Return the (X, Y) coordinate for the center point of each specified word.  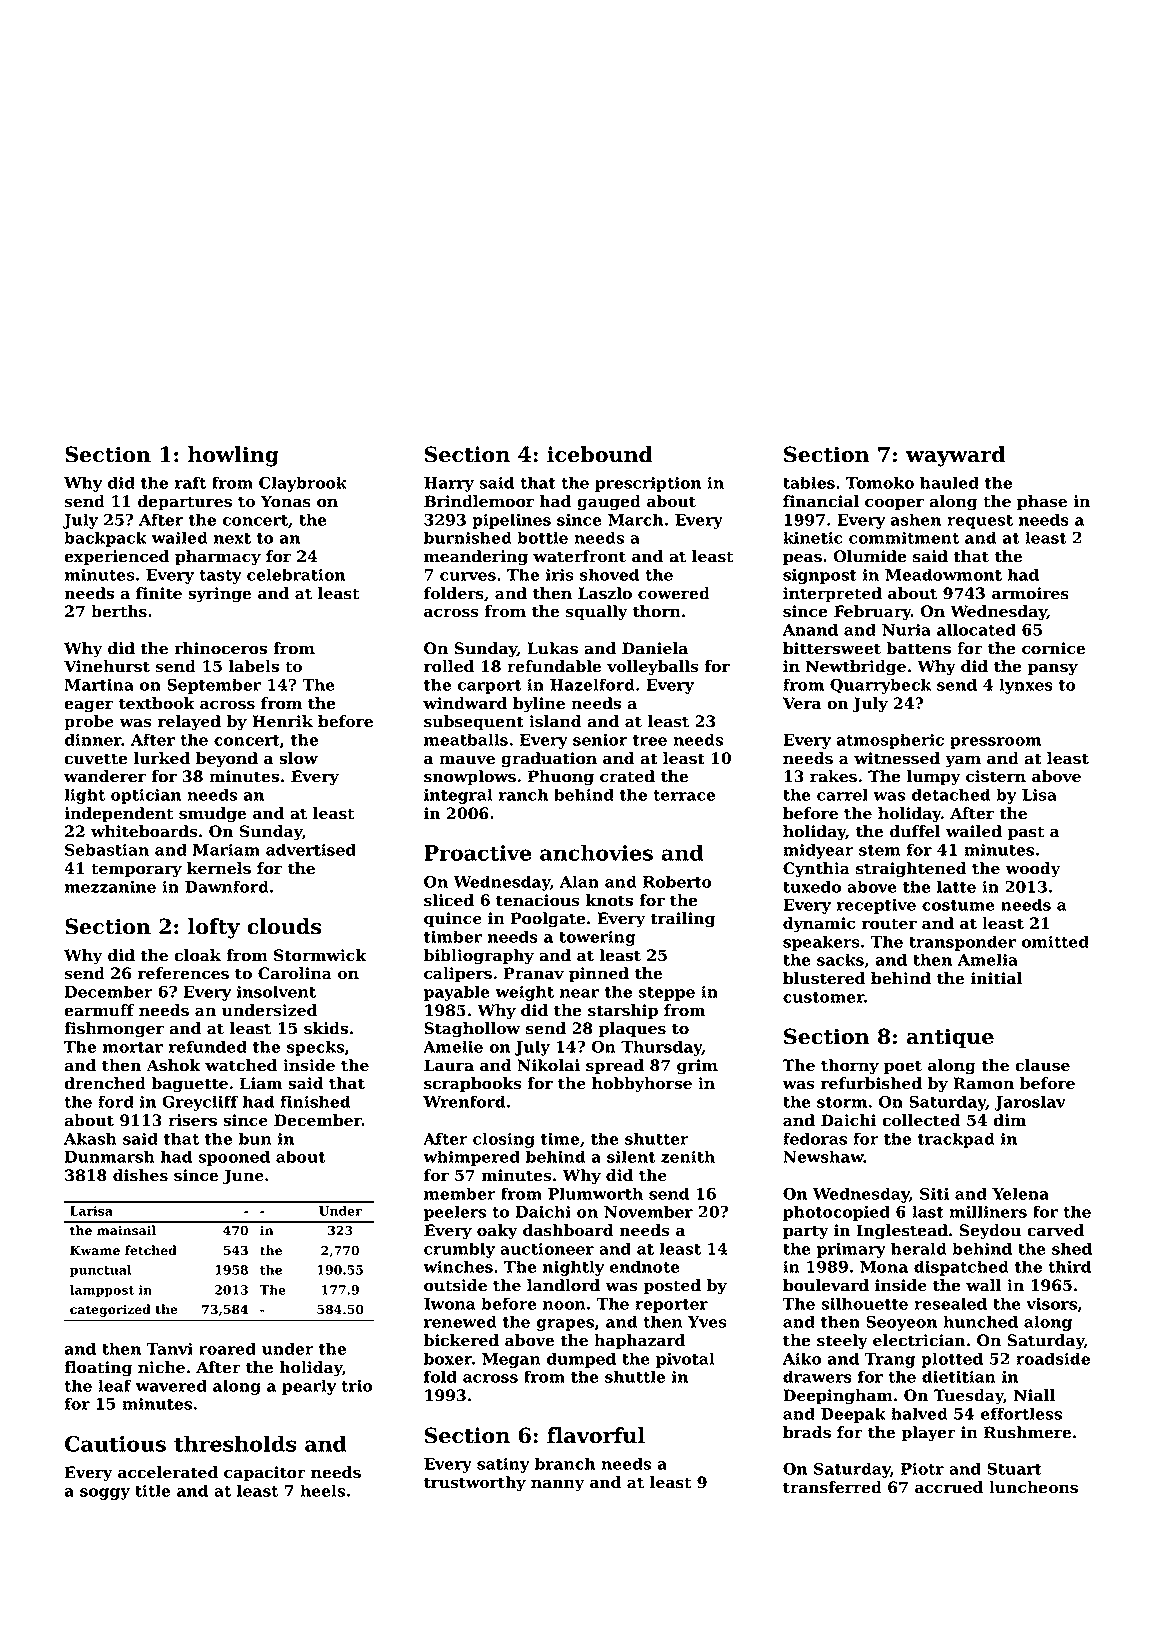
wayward (955, 456)
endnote (645, 1266)
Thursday (661, 1048)
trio (357, 1386)
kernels (219, 868)
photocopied (836, 1213)
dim (1010, 1120)
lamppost (102, 1291)
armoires (1030, 593)
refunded (208, 1046)
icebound (600, 454)
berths (119, 611)
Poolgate (548, 920)
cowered (674, 593)
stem (879, 850)
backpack (105, 539)
